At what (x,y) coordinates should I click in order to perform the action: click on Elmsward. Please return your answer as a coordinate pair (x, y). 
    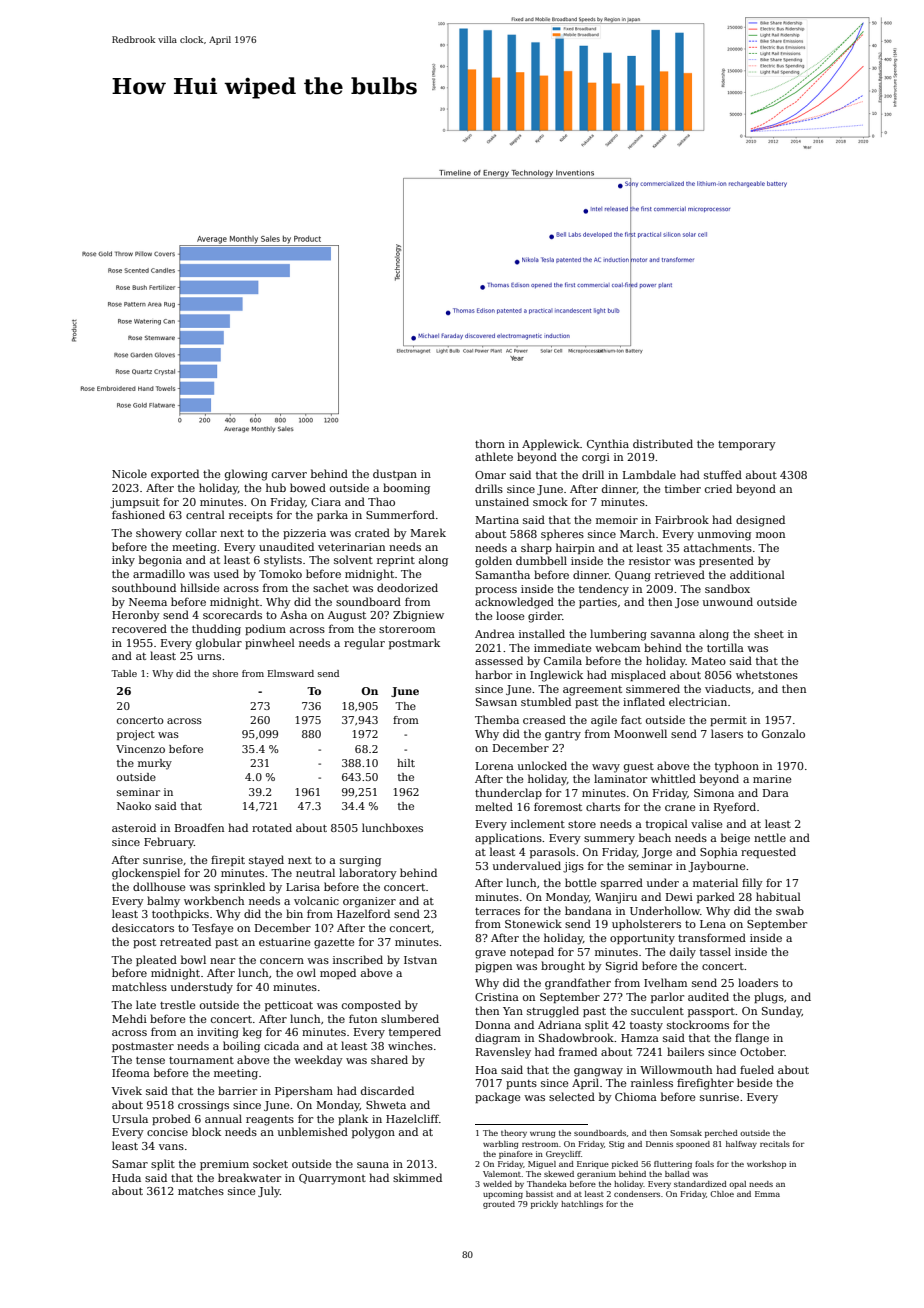
    Looking at the image, I should click on (291, 673).
